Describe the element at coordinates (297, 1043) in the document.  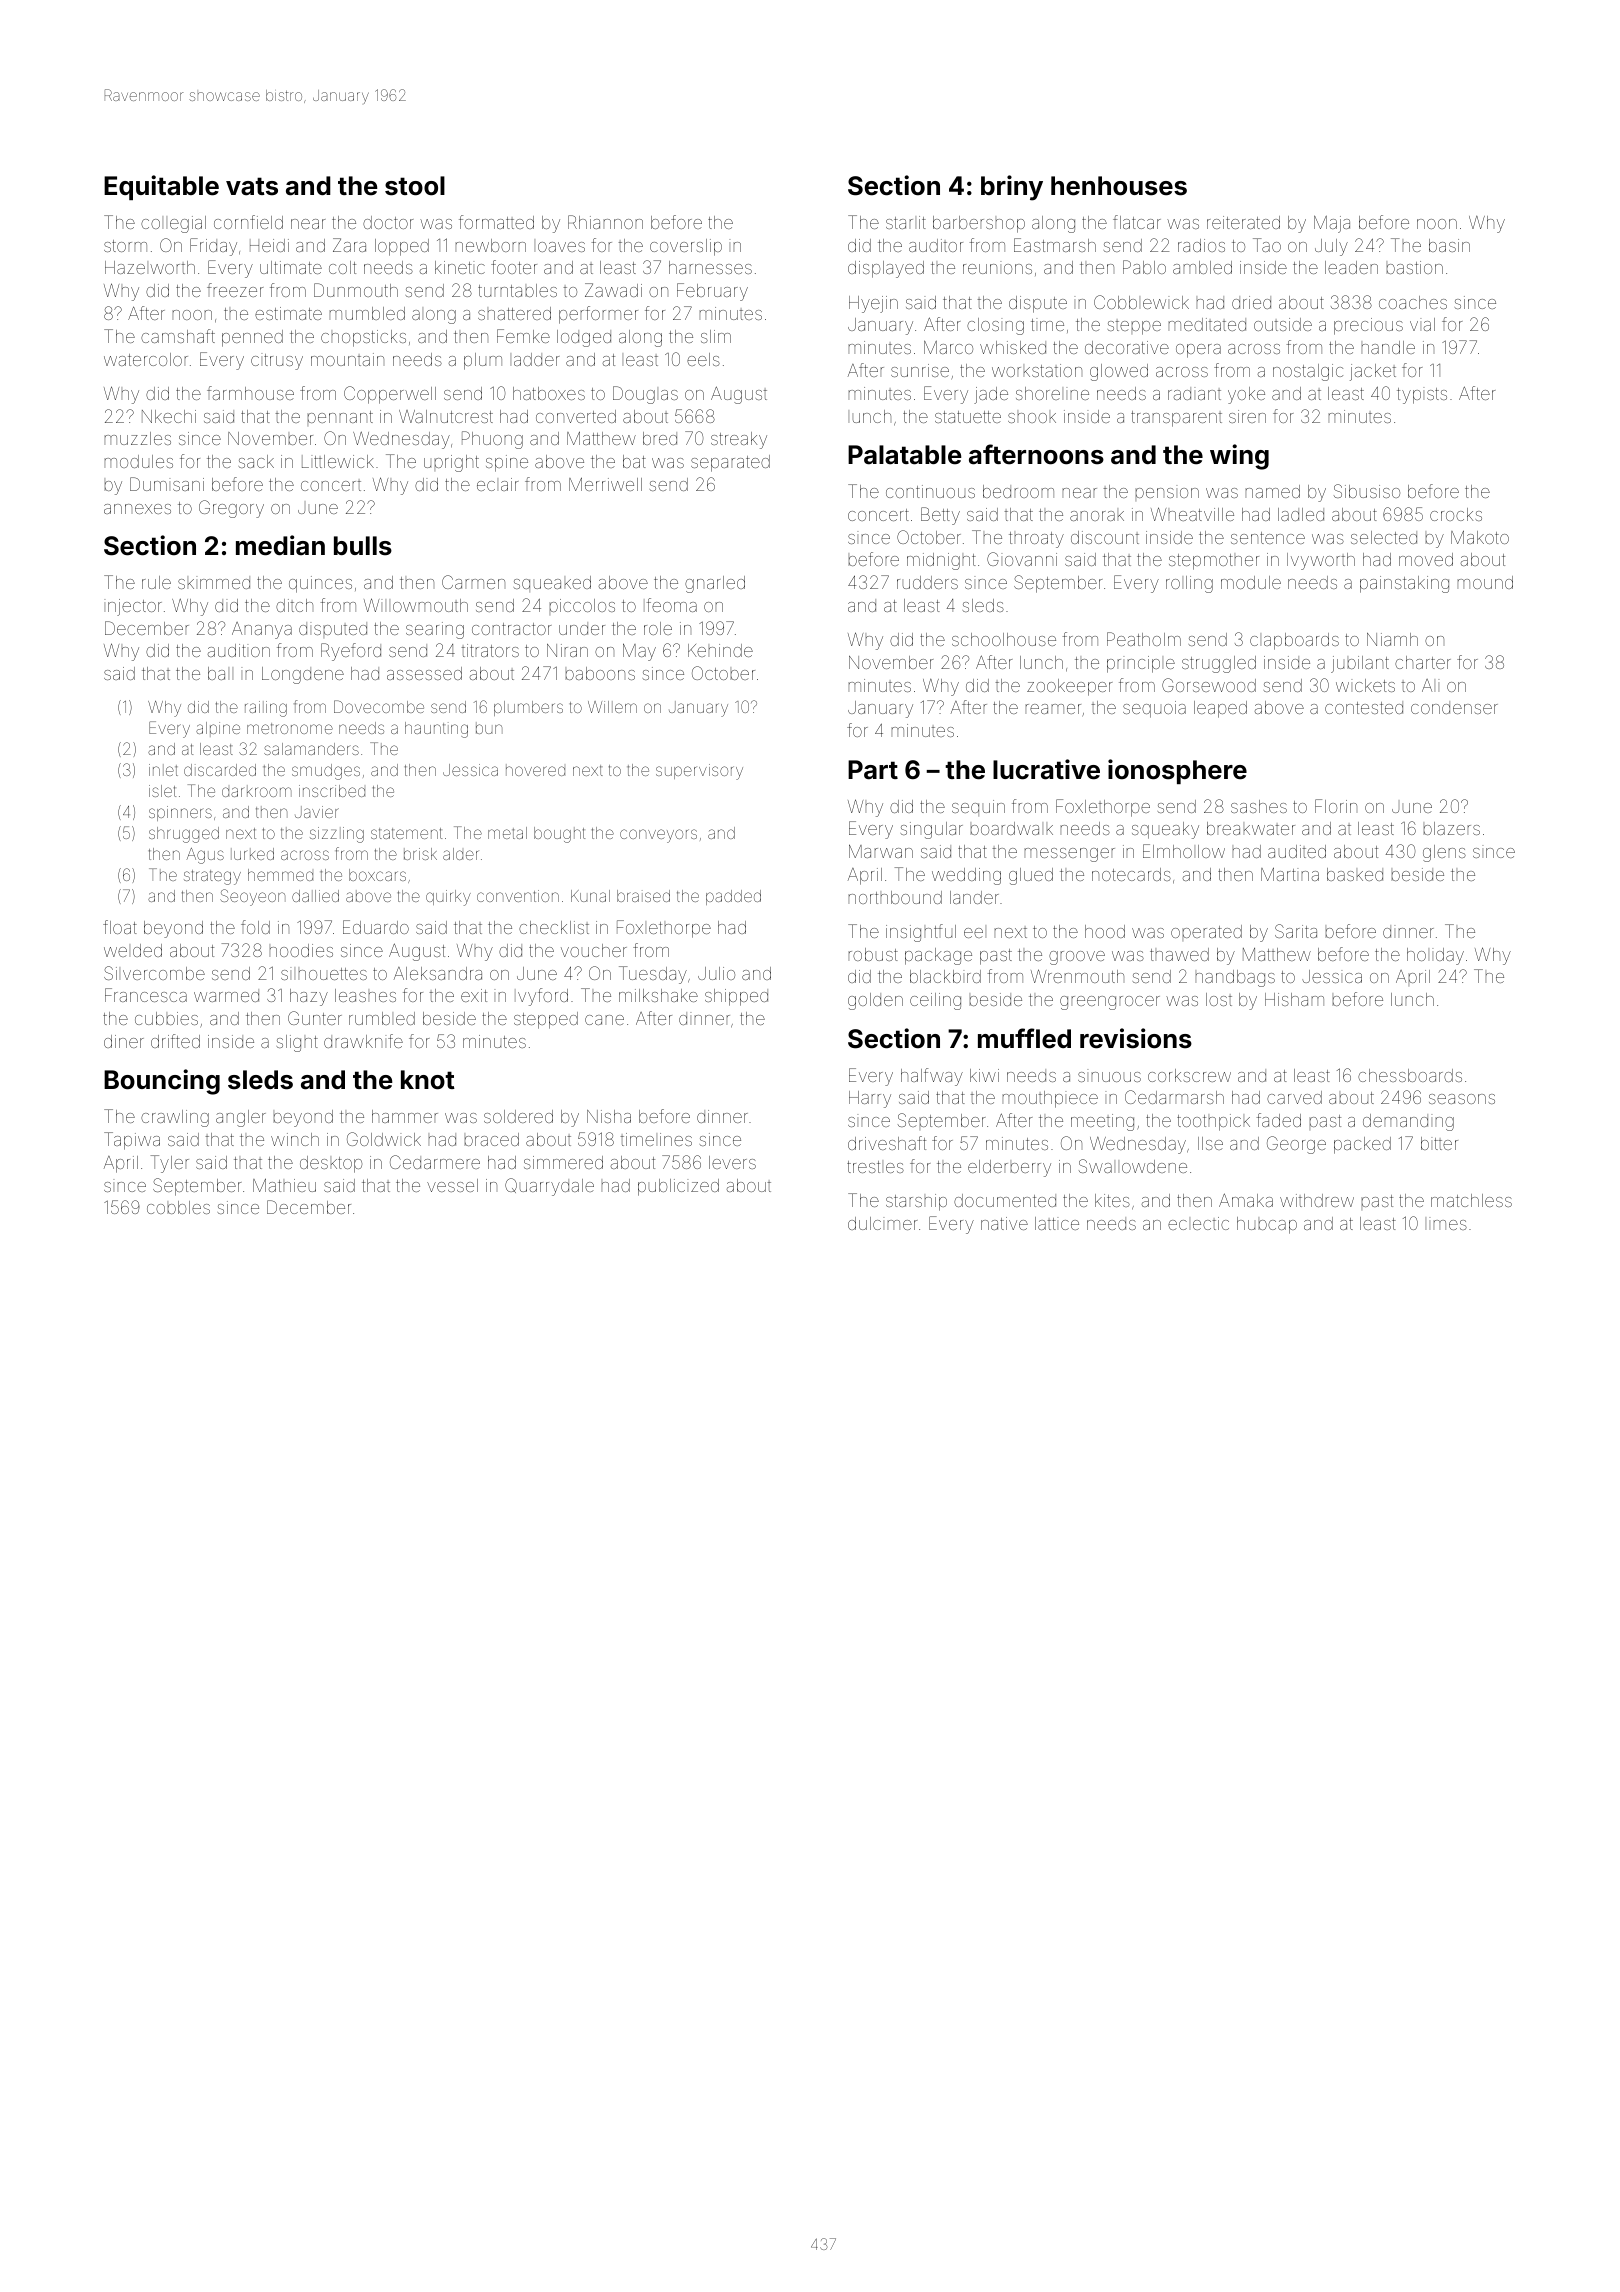
I see `slight` at that location.
